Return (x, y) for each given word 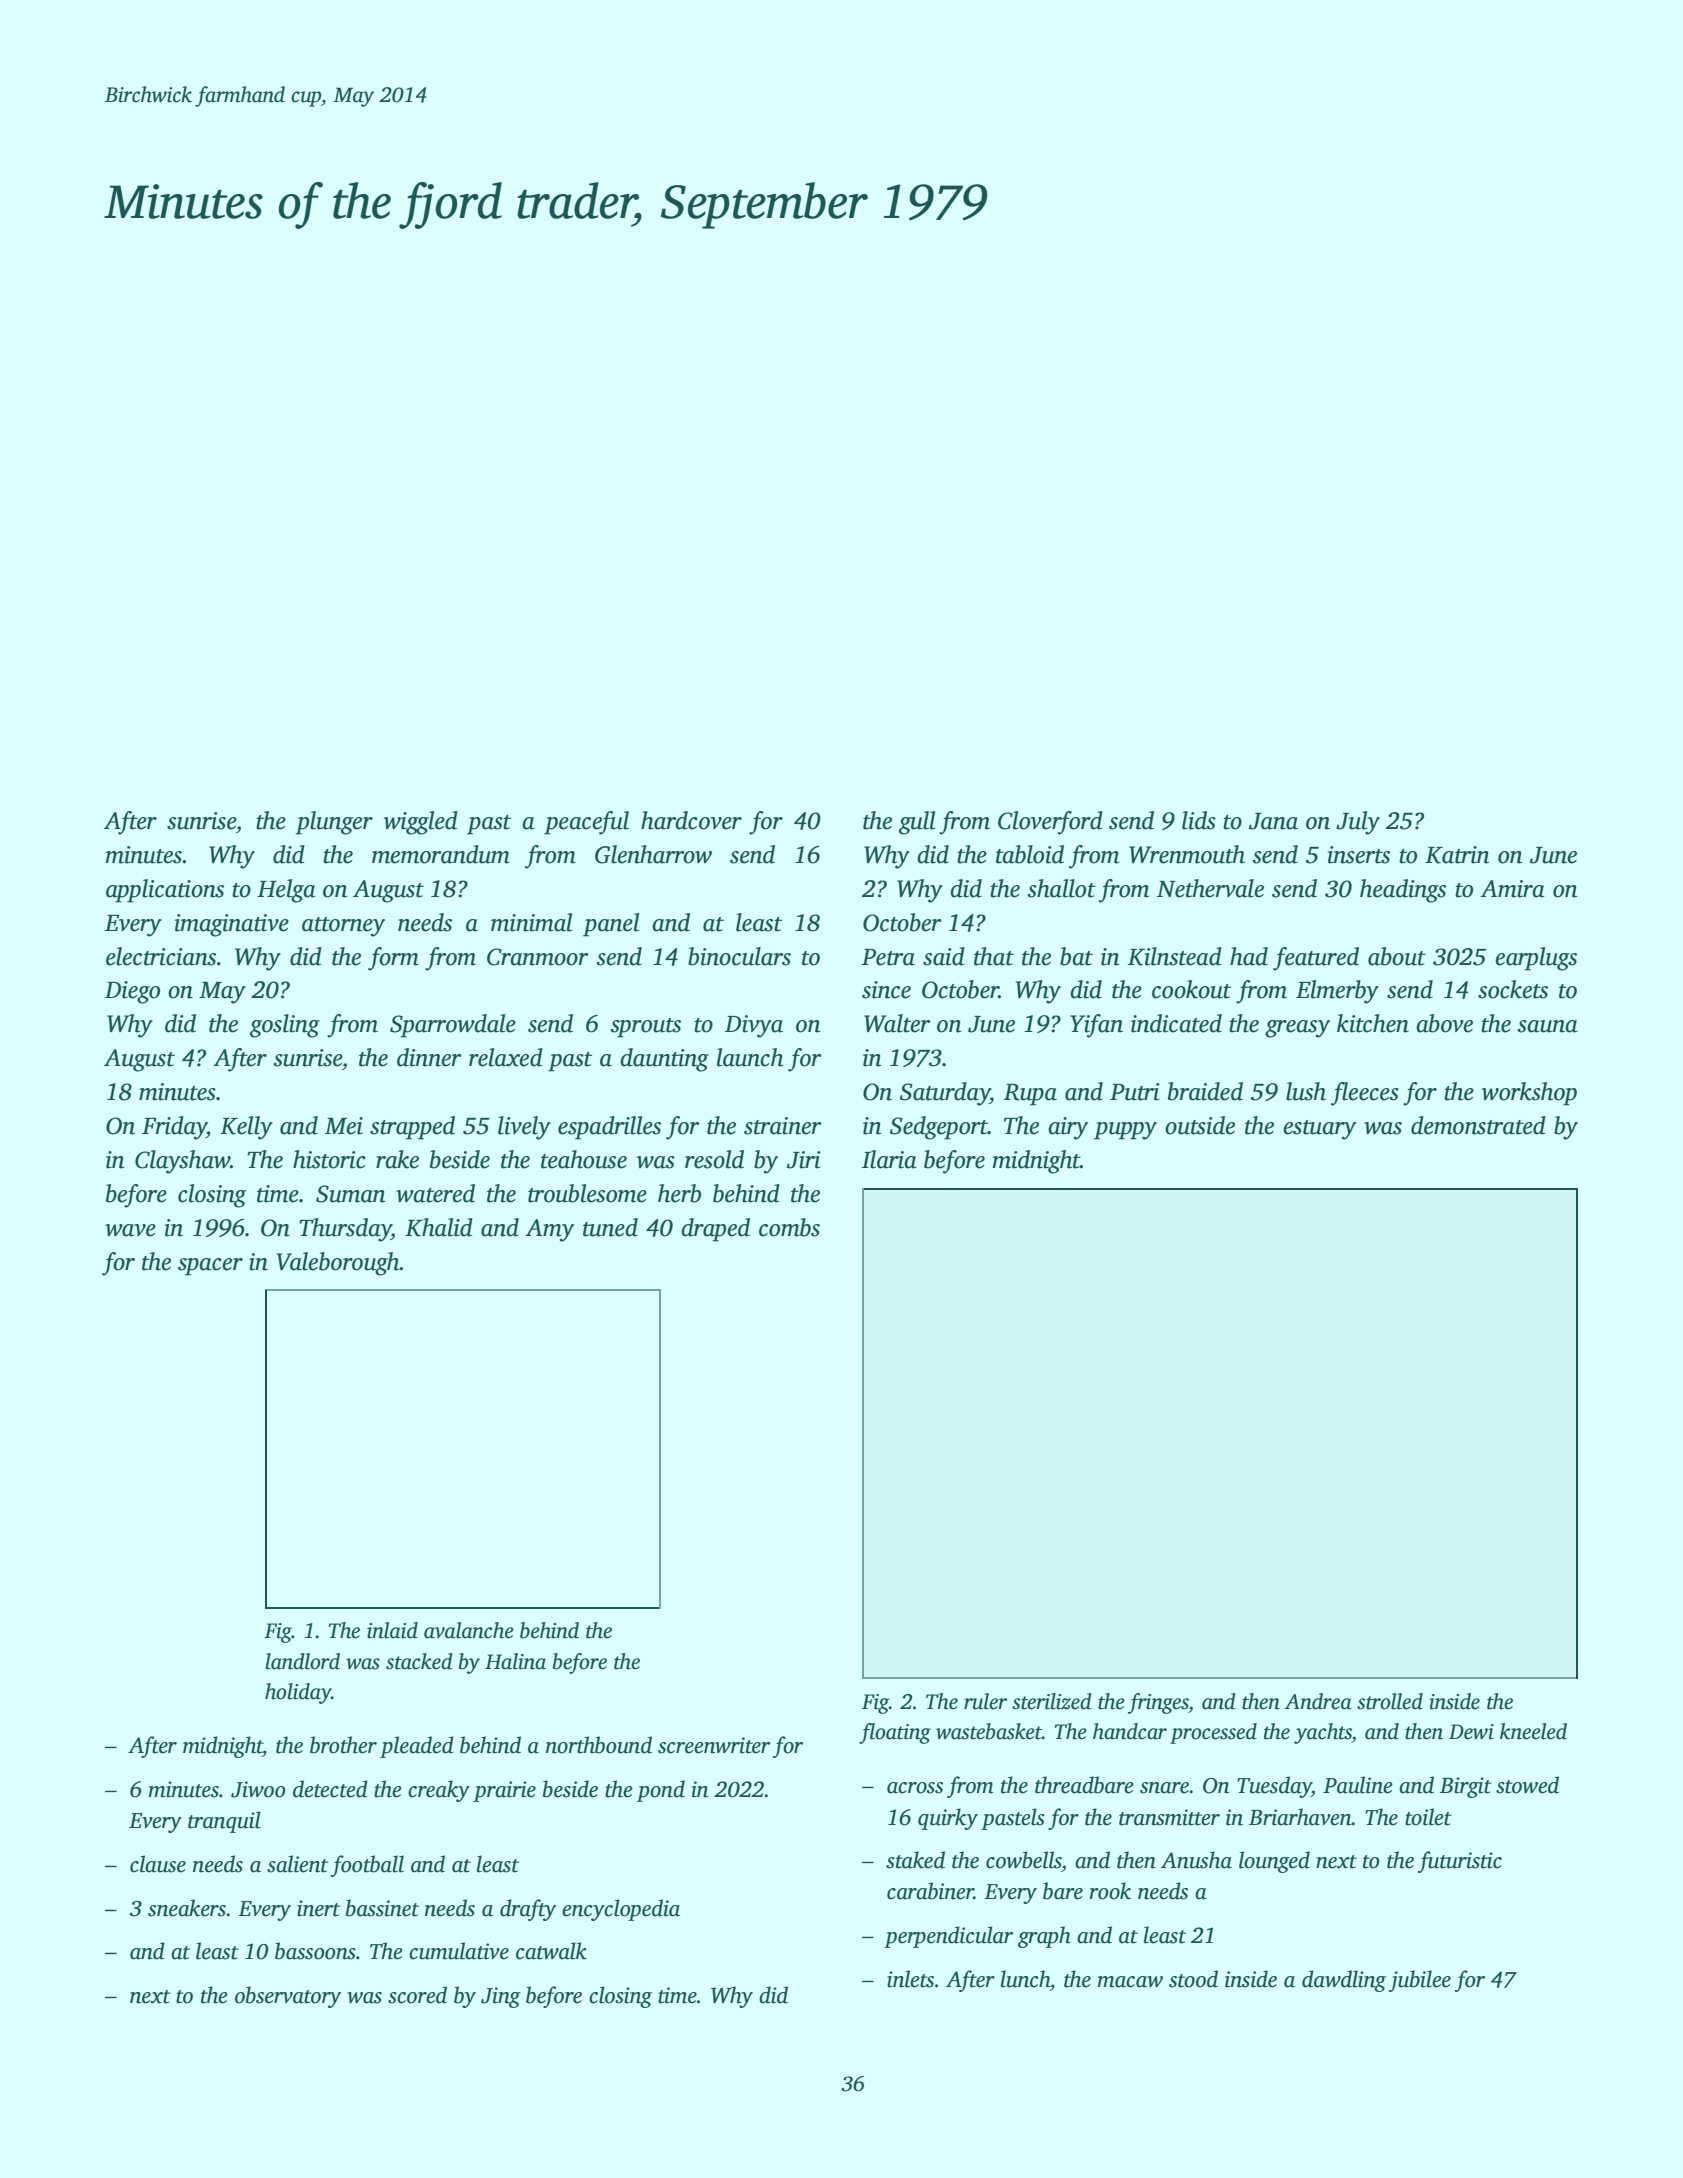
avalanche (469, 1630)
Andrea (1318, 1701)
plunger (334, 823)
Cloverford (1050, 823)
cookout (1191, 989)
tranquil (224, 1822)
